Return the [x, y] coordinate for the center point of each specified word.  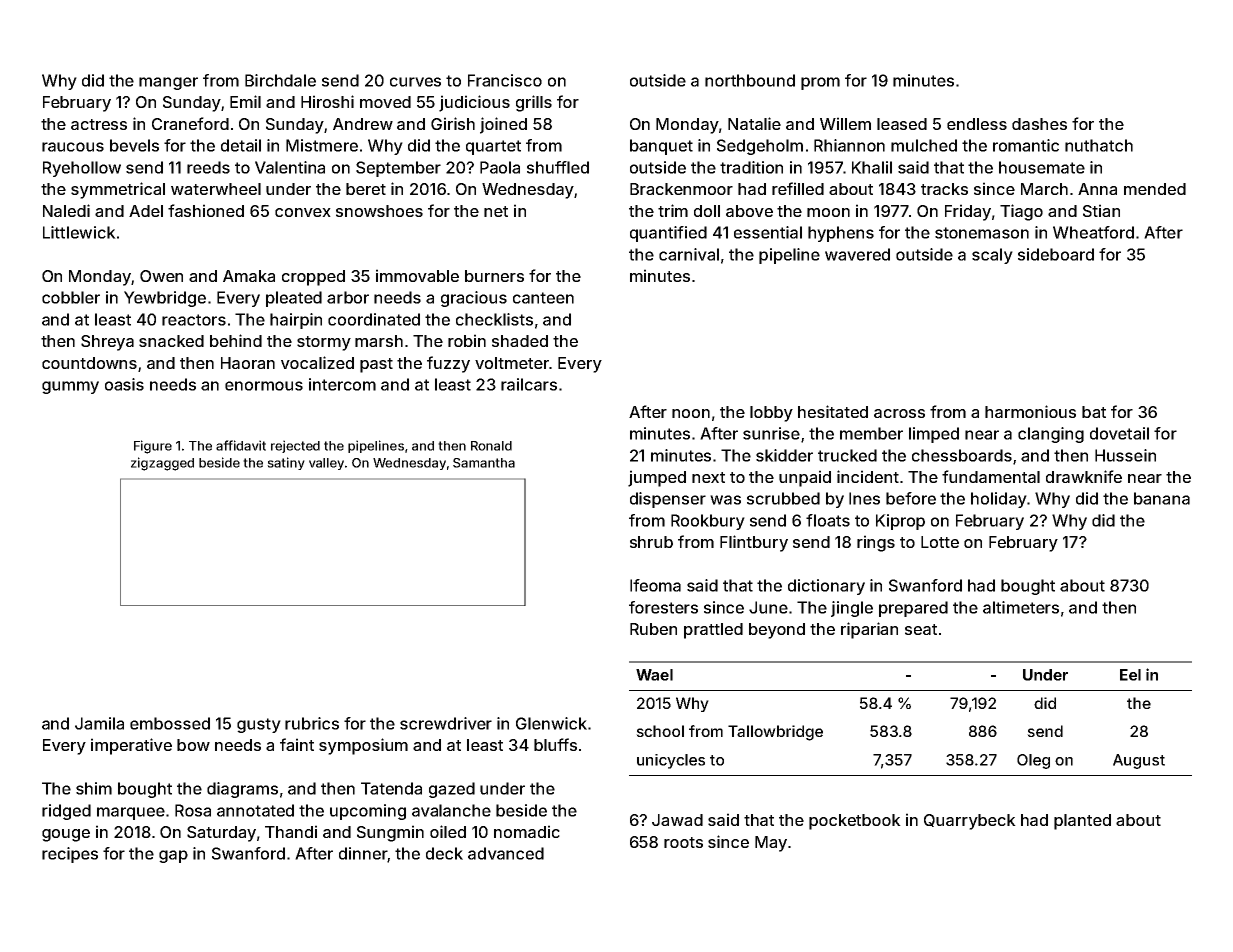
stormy [324, 343]
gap [173, 856]
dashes [1039, 124]
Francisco [505, 80]
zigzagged [162, 464]
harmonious [1030, 411]
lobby [771, 414]
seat [921, 629]
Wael [654, 675]
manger [168, 83]
